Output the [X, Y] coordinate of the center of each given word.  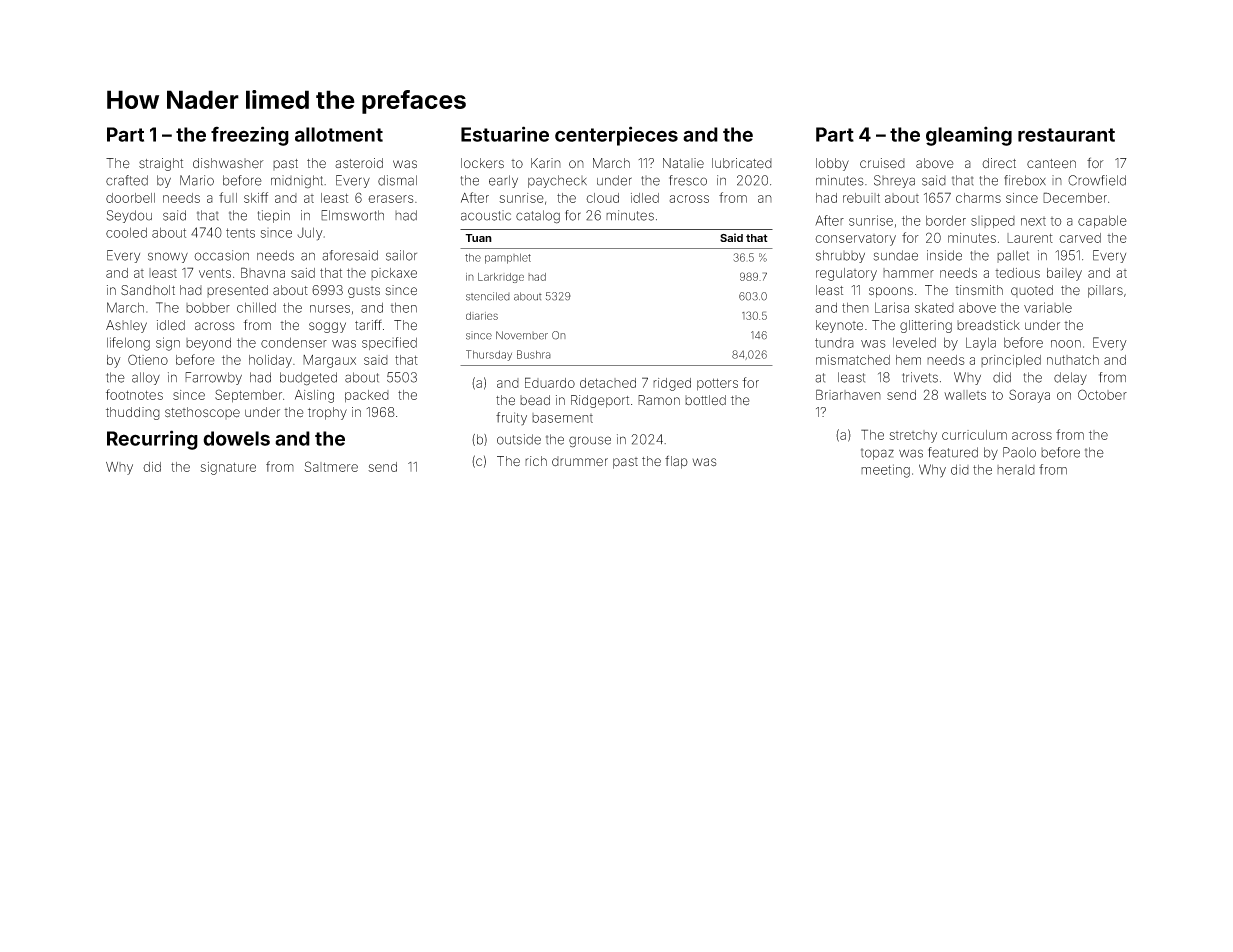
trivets [920, 377]
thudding [133, 413]
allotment [339, 134]
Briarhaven [848, 394]
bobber [208, 308]
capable [1102, 221]
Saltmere [331, 466]
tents [240, 233]
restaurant [1066, 135]
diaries [482, 316]
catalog [538, 217]
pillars [1105, 291]
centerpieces [616, 136]
